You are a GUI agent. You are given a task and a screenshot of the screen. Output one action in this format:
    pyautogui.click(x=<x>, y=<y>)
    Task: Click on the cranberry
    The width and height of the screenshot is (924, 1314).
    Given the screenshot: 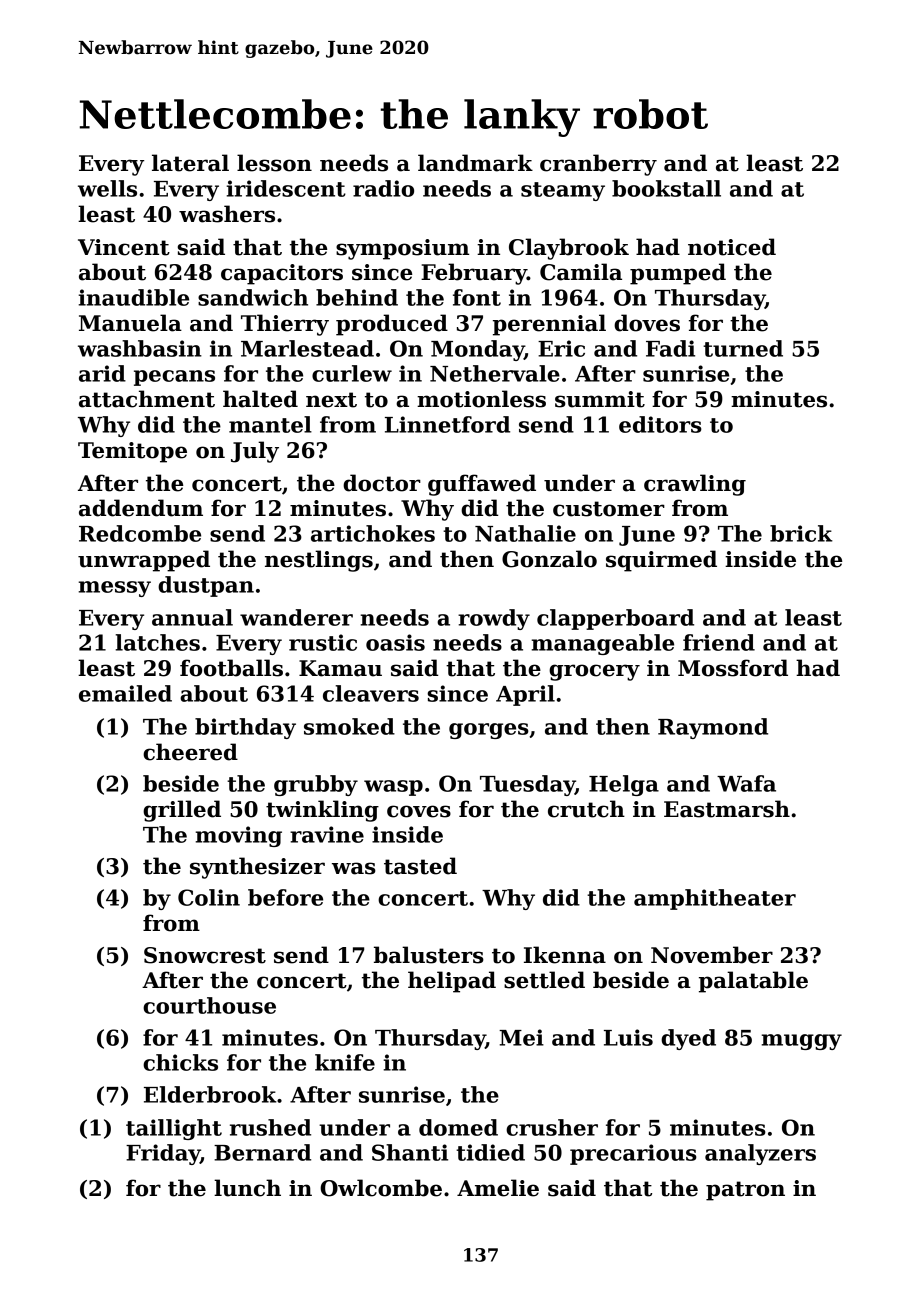 What is the action you would take?
    pyautogui.click(x=598, y=165)
